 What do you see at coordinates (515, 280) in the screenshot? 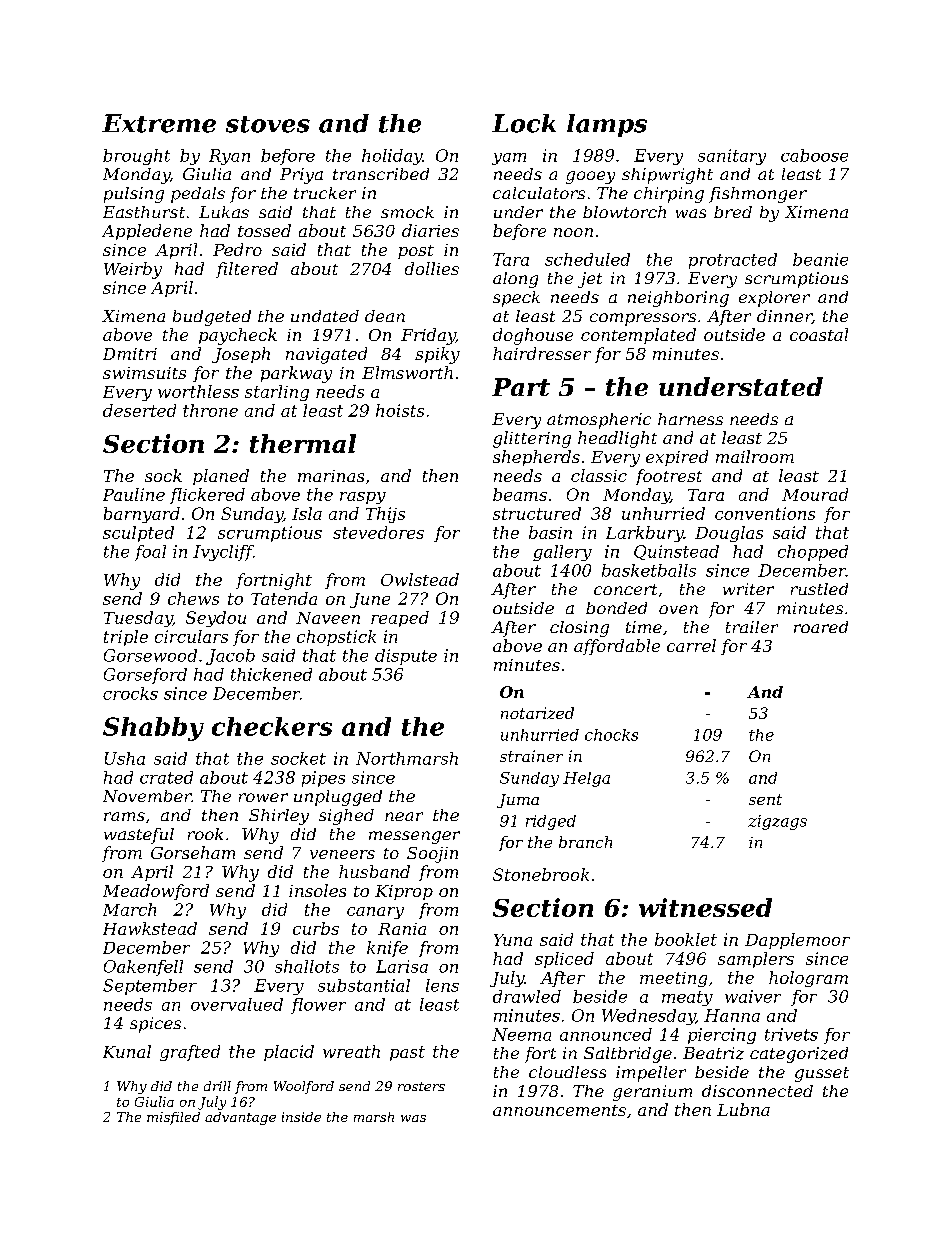
I see `along` at bounding box center [515, 280].
